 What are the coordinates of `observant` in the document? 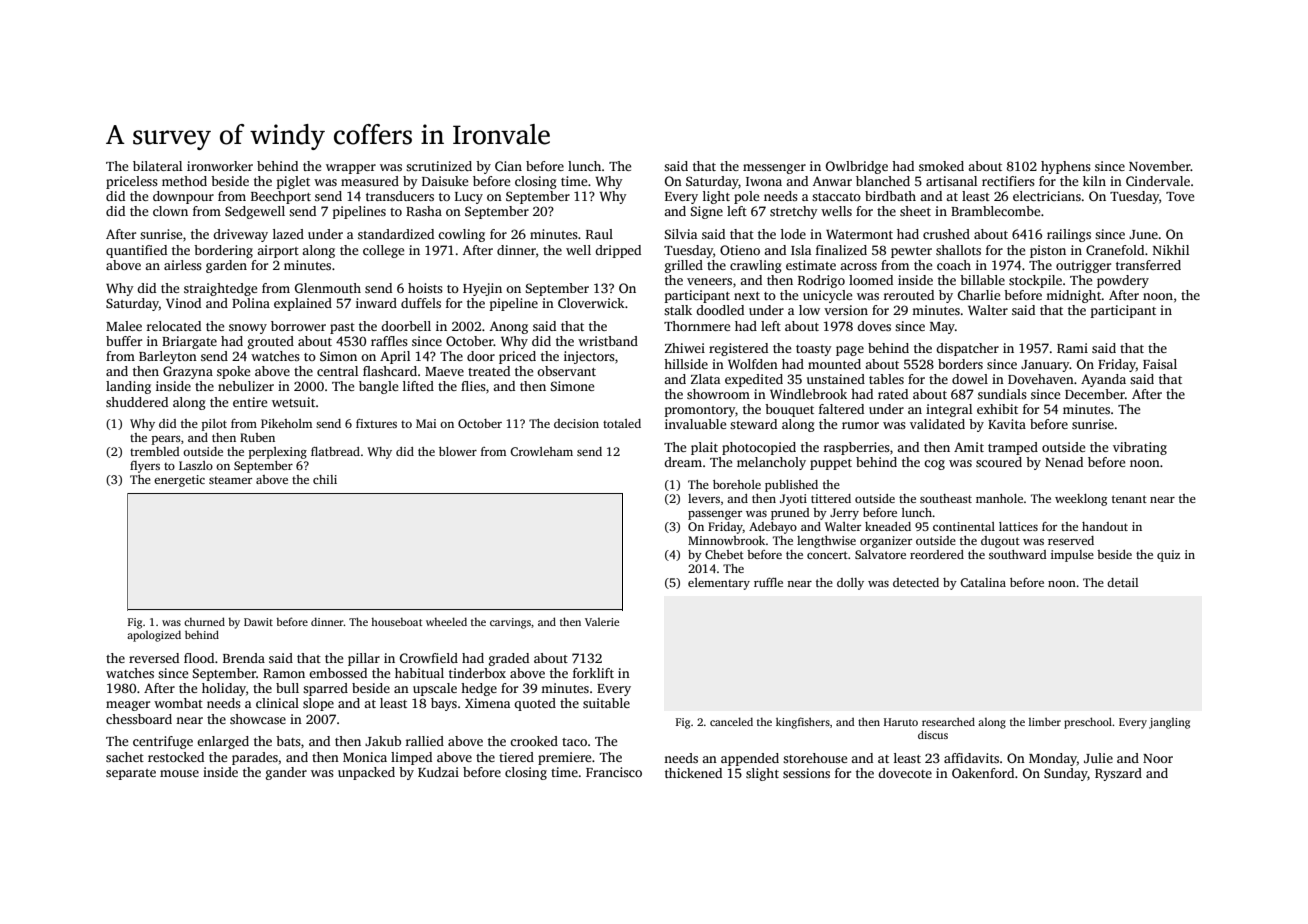 It's located at (566, 371).
